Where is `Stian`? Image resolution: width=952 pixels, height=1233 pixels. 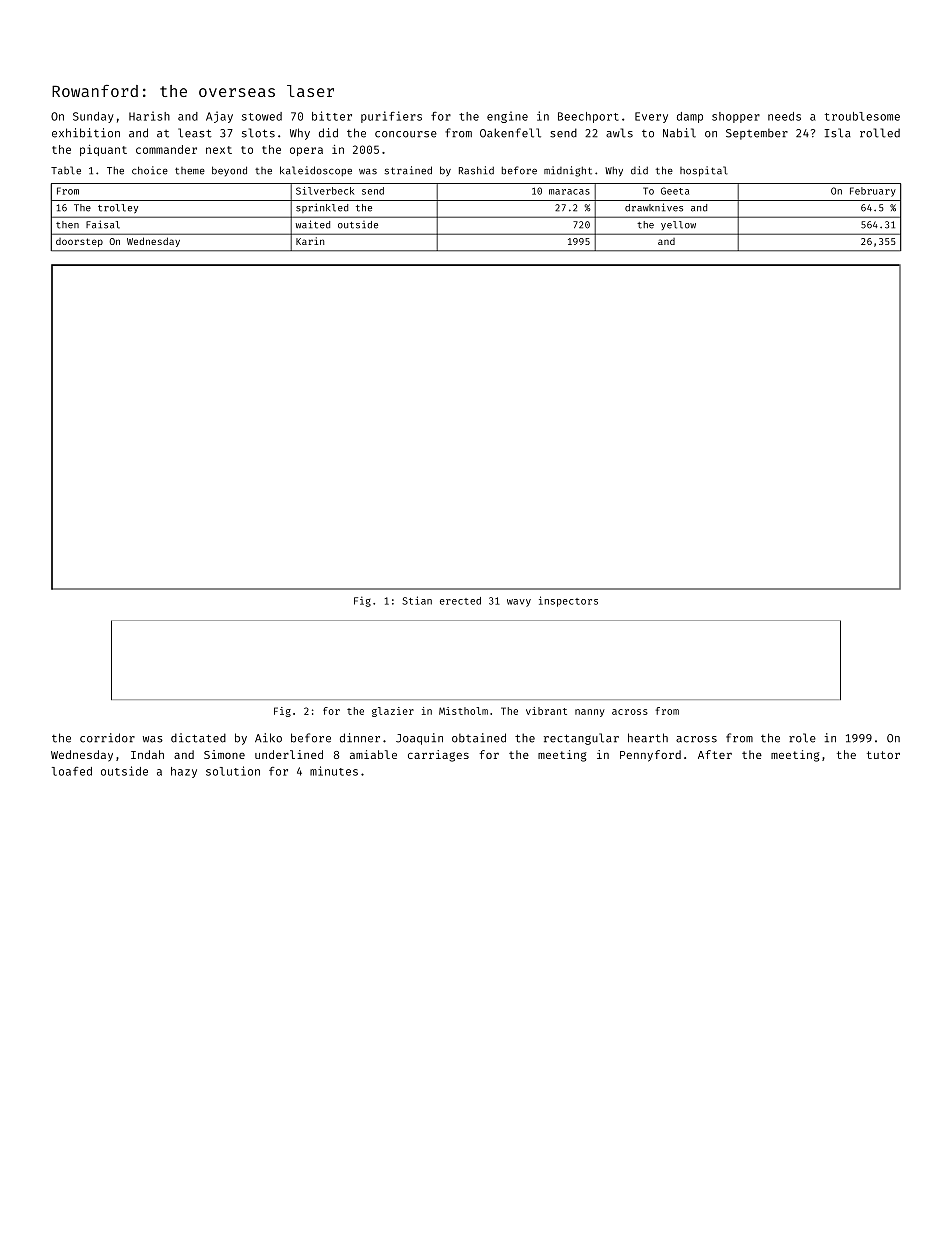 Stian is located at coordinates (417, 600).
